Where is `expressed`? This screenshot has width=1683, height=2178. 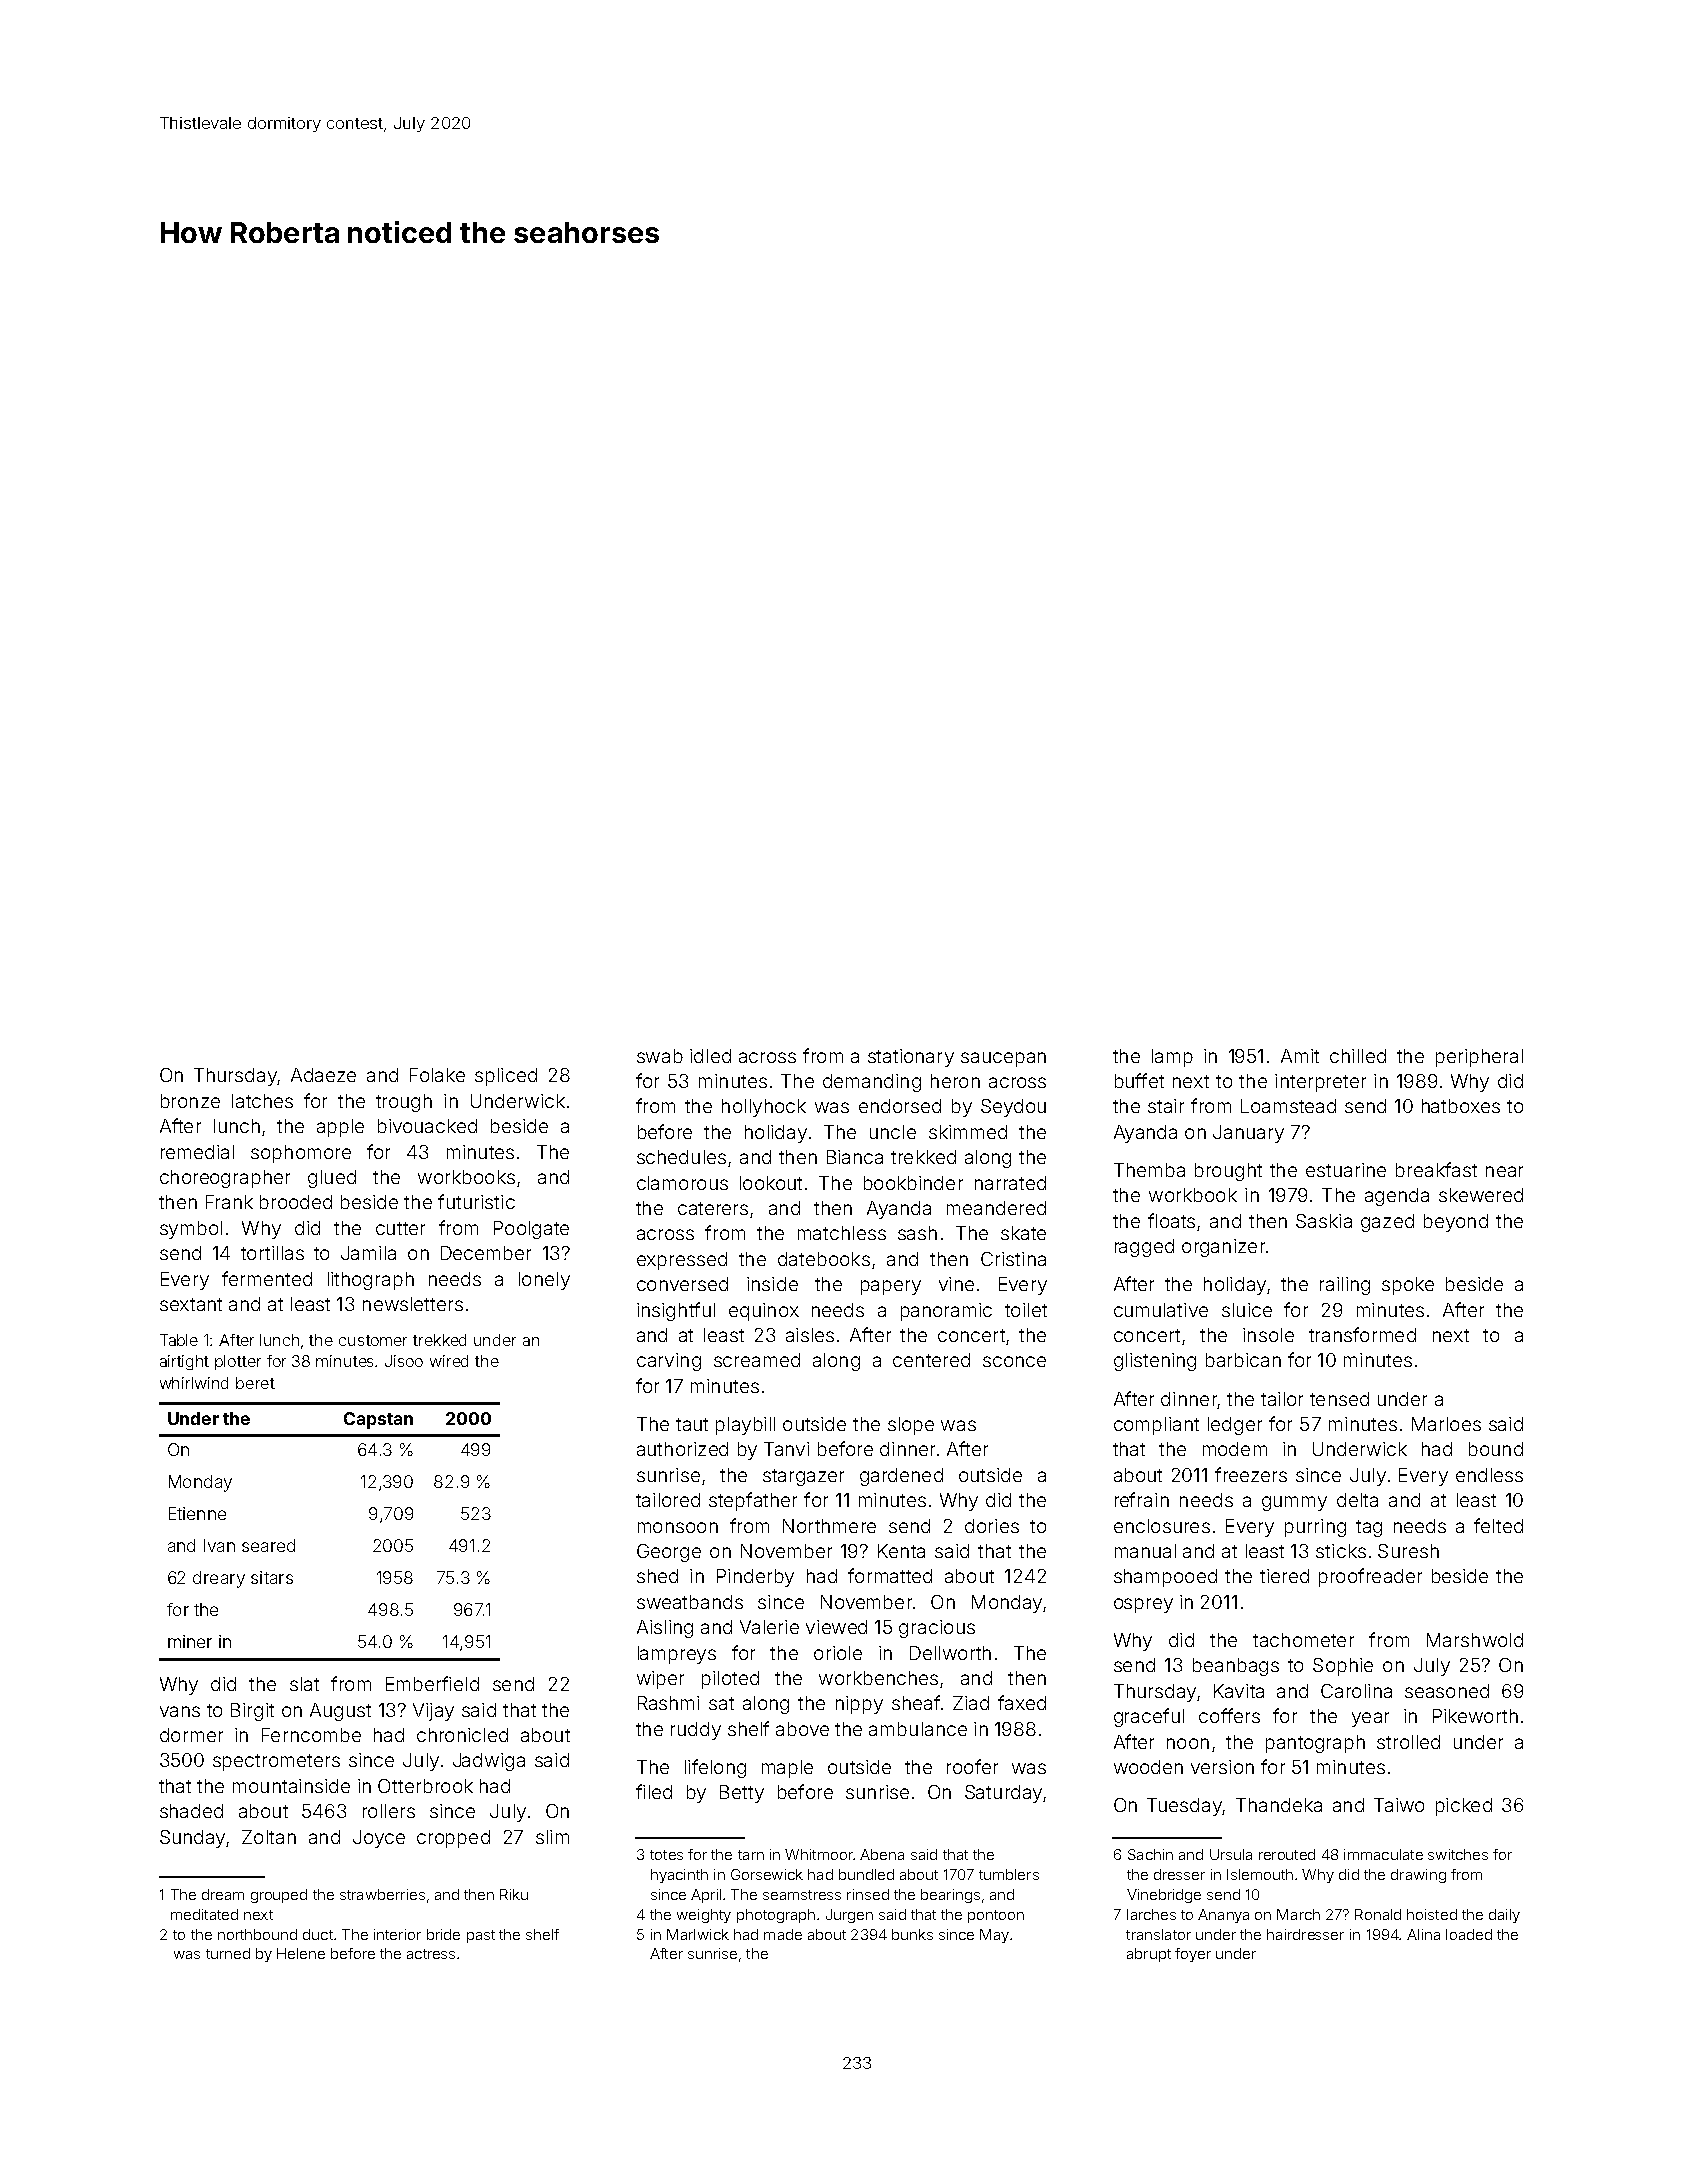 expressed is located at coordinates (682, 1261).
